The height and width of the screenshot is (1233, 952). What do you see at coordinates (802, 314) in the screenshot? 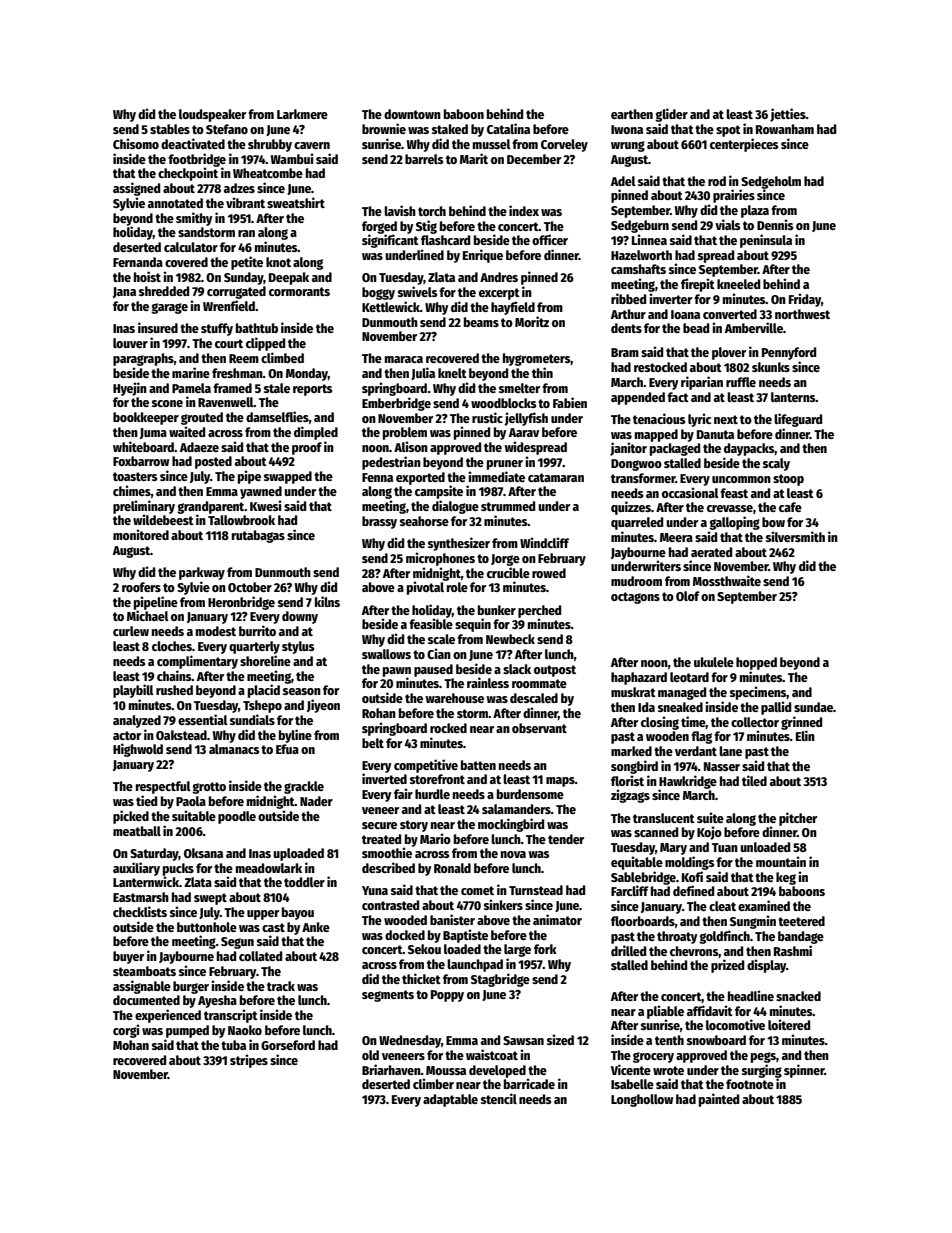
I see `northwest` at bounding box center [802, 314].
